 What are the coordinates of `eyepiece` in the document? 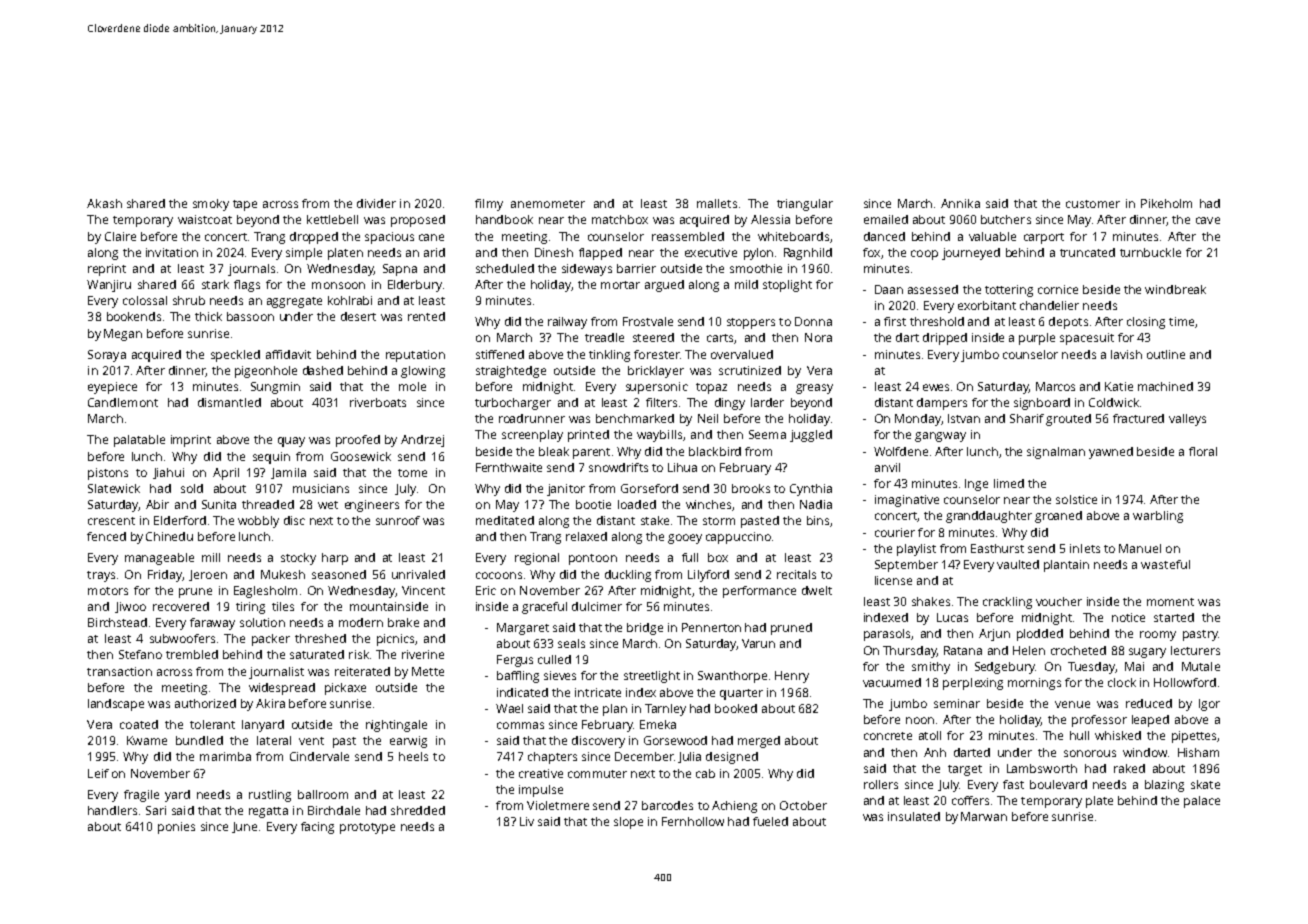 It's located at (112, 388).
